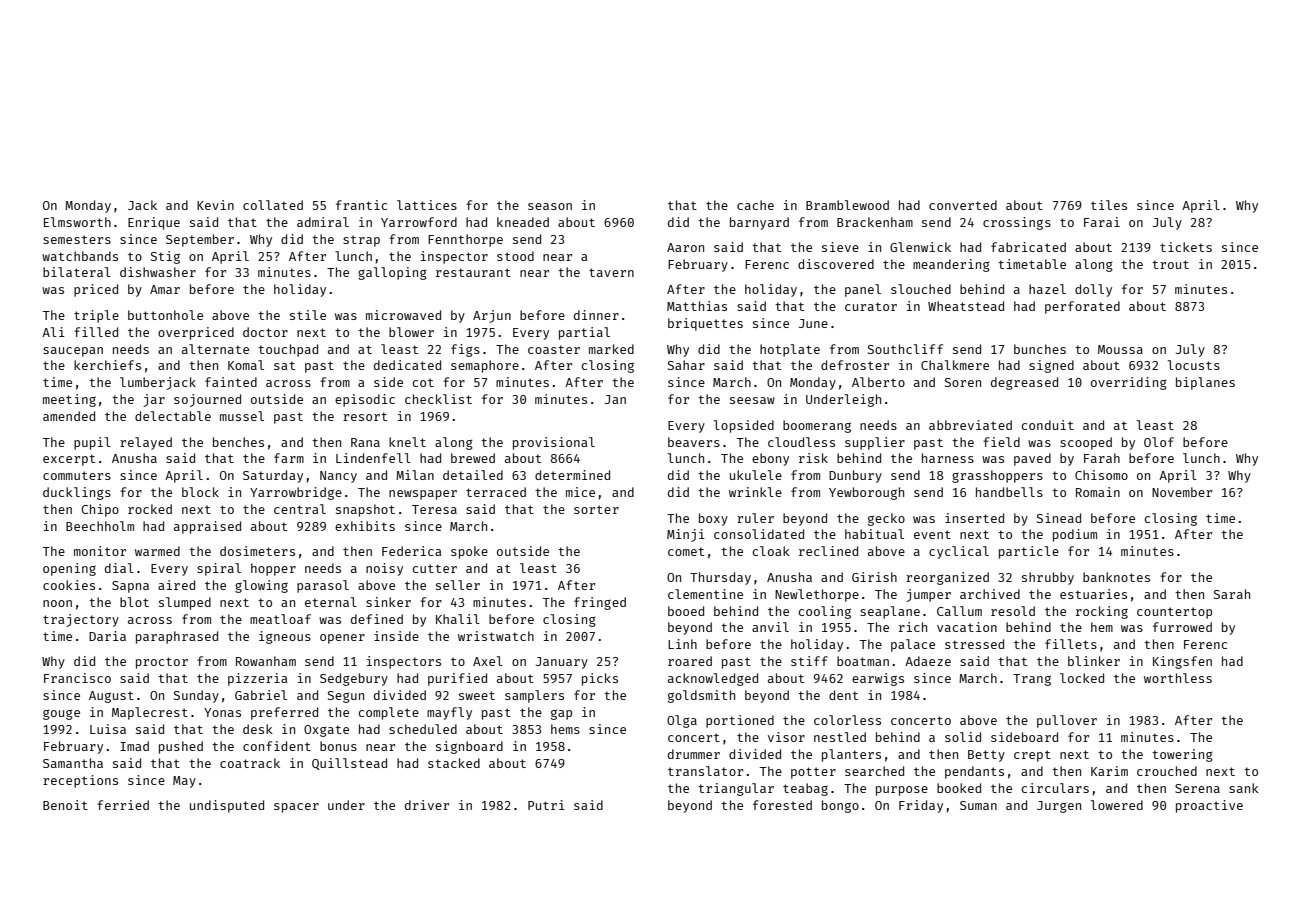 The width and height of the screenshot is (1308, 924). I want to click on converted, so click(963, 205).
